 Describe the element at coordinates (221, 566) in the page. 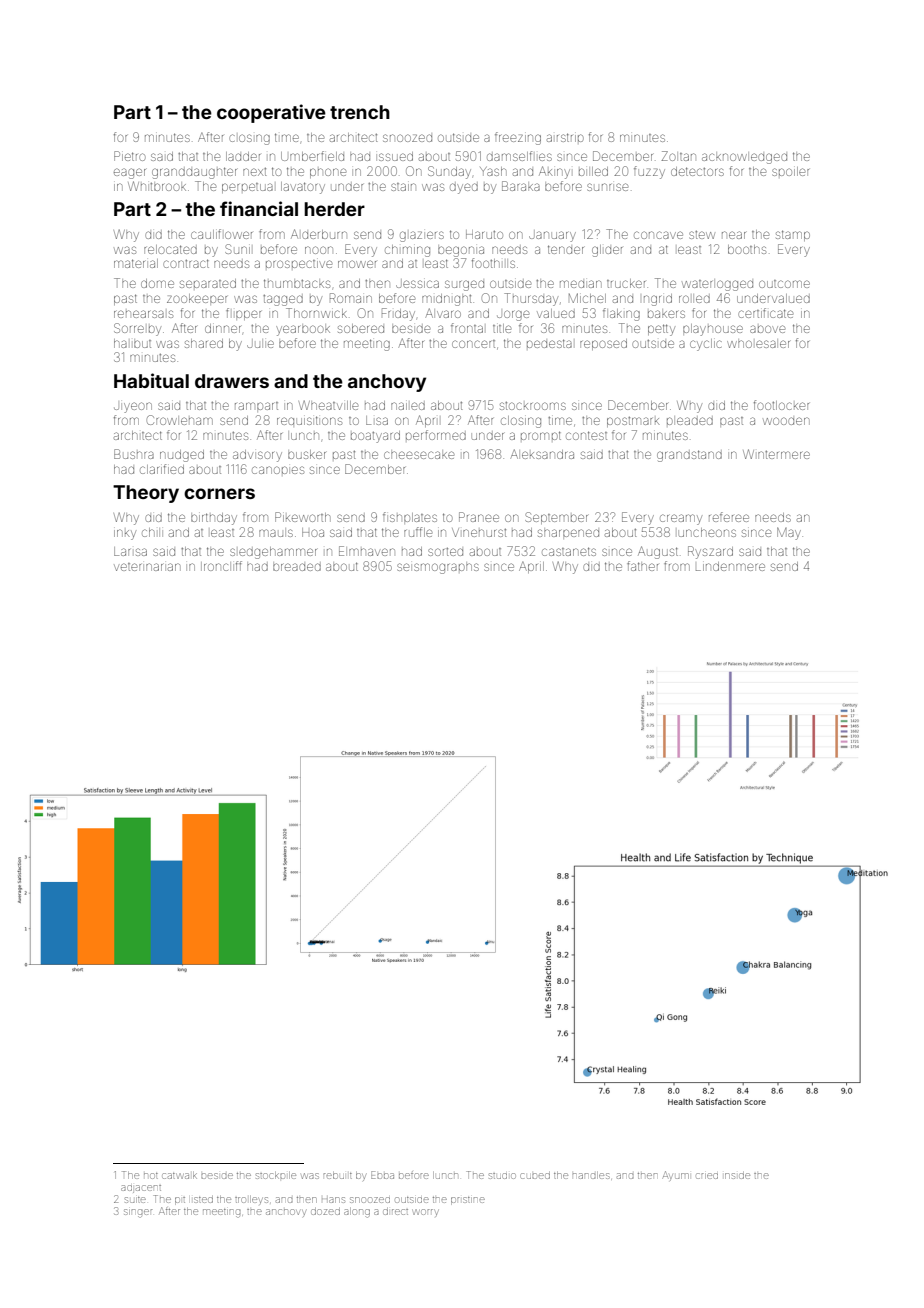

I see `Ironcliff` at that location.
